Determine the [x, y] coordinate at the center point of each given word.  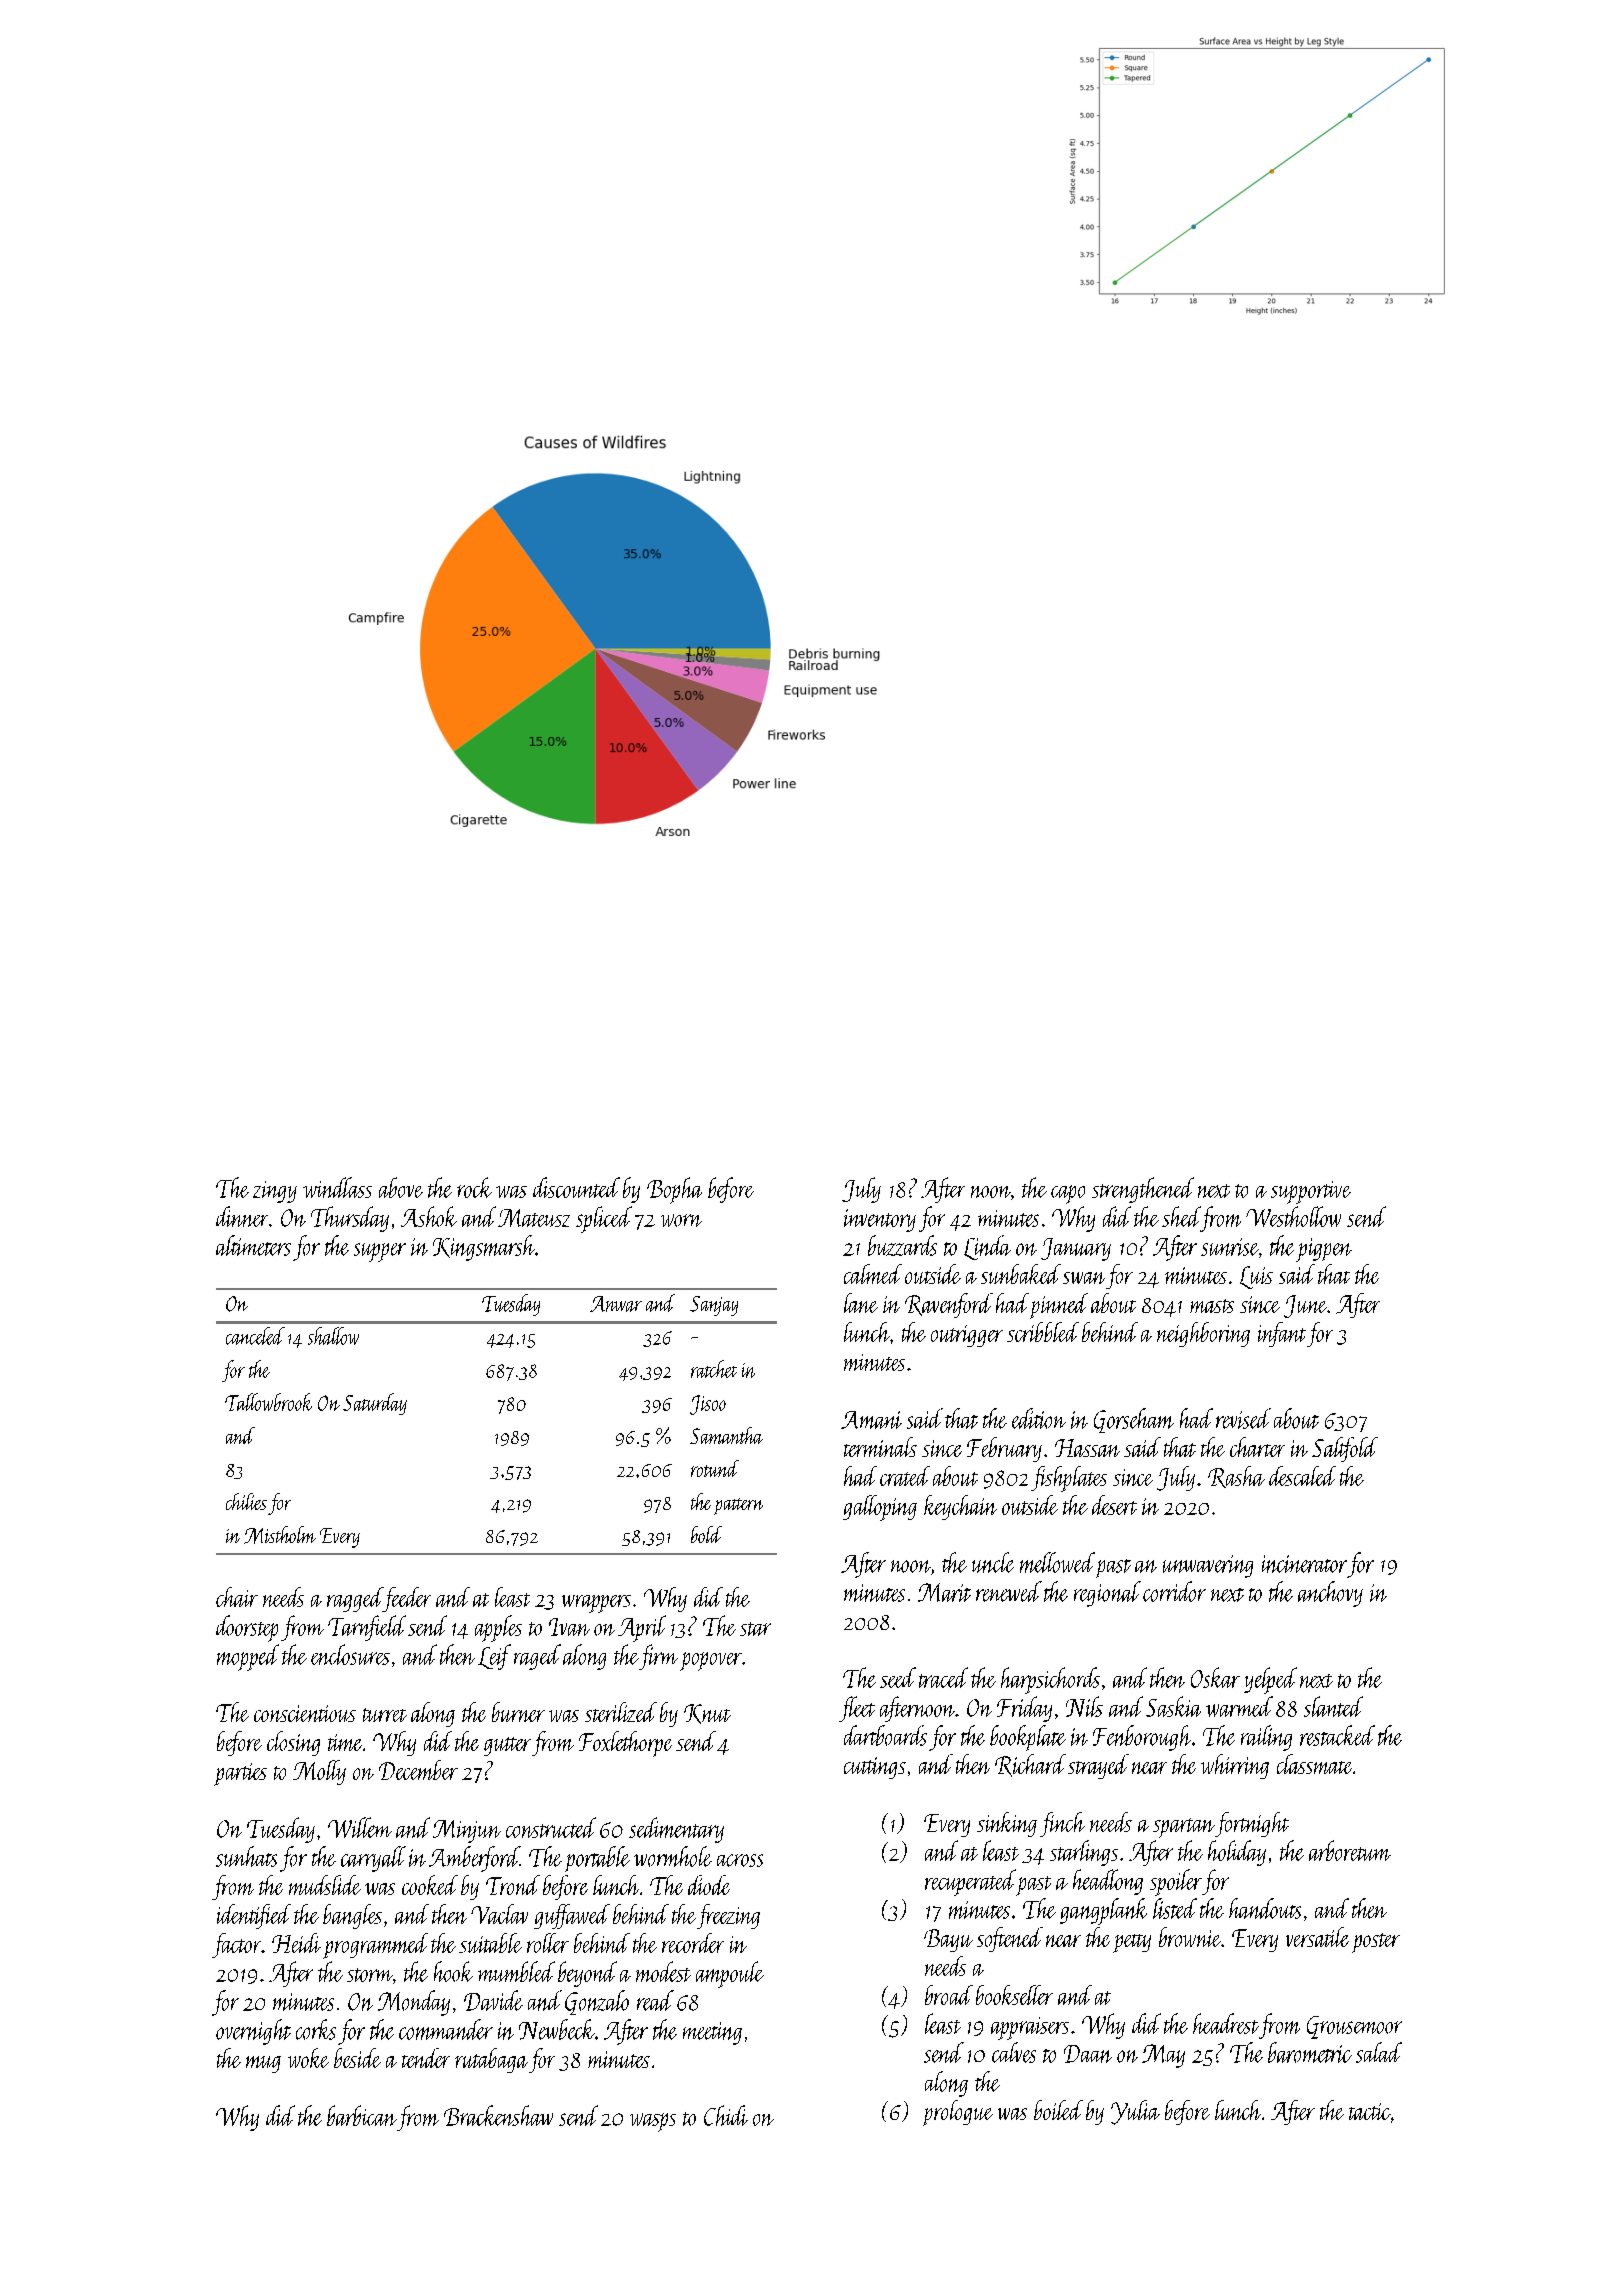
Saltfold [1345, 1449]
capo [1068, 1194]
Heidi [296, 1943]
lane [861, 1303]
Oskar [1215, 1677]
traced [943, 1677]
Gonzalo [597, 2002]
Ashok [429, 1216]
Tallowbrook [268, 1402]
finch [1062, 1824]
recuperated [970, 1882]
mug [263, 2064]
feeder [407, 1599]
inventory [880, 1220]
